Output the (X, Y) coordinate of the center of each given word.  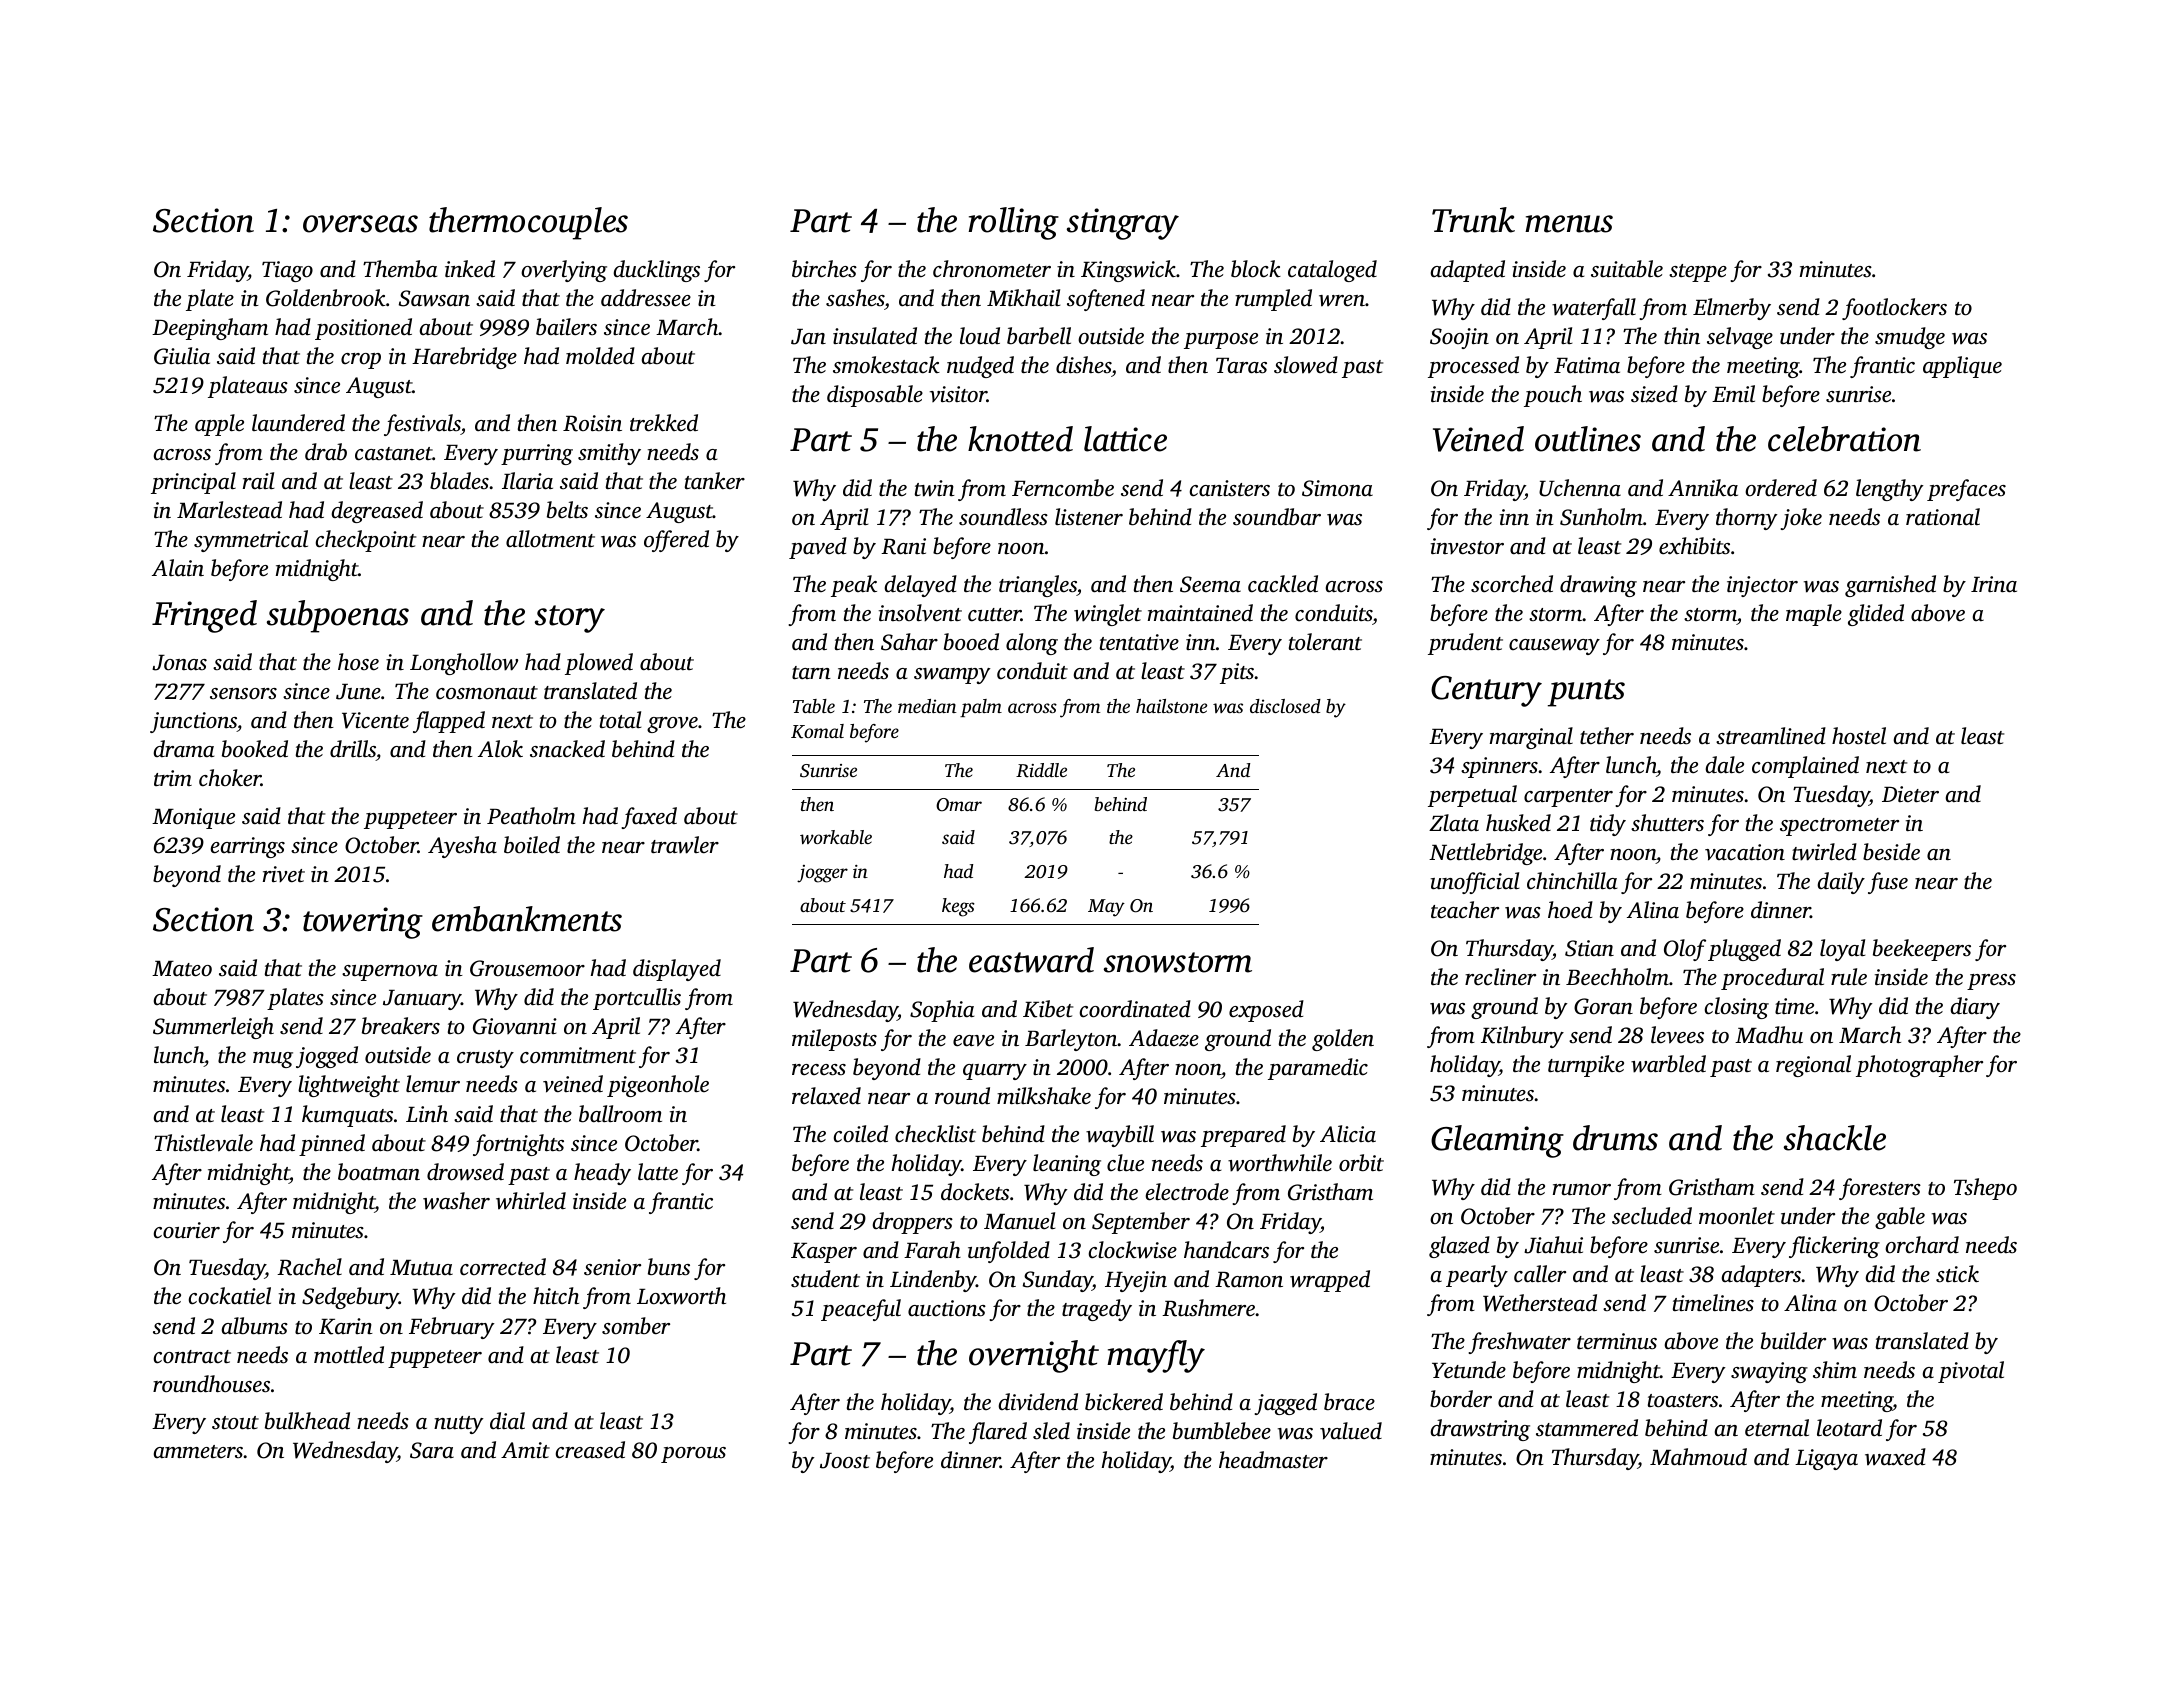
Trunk (1473, 220)
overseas (360, 224)
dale (1724, 764)
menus (1569, 224)
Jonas (179, 663)
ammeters (198, 1452)
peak (854, 586)
